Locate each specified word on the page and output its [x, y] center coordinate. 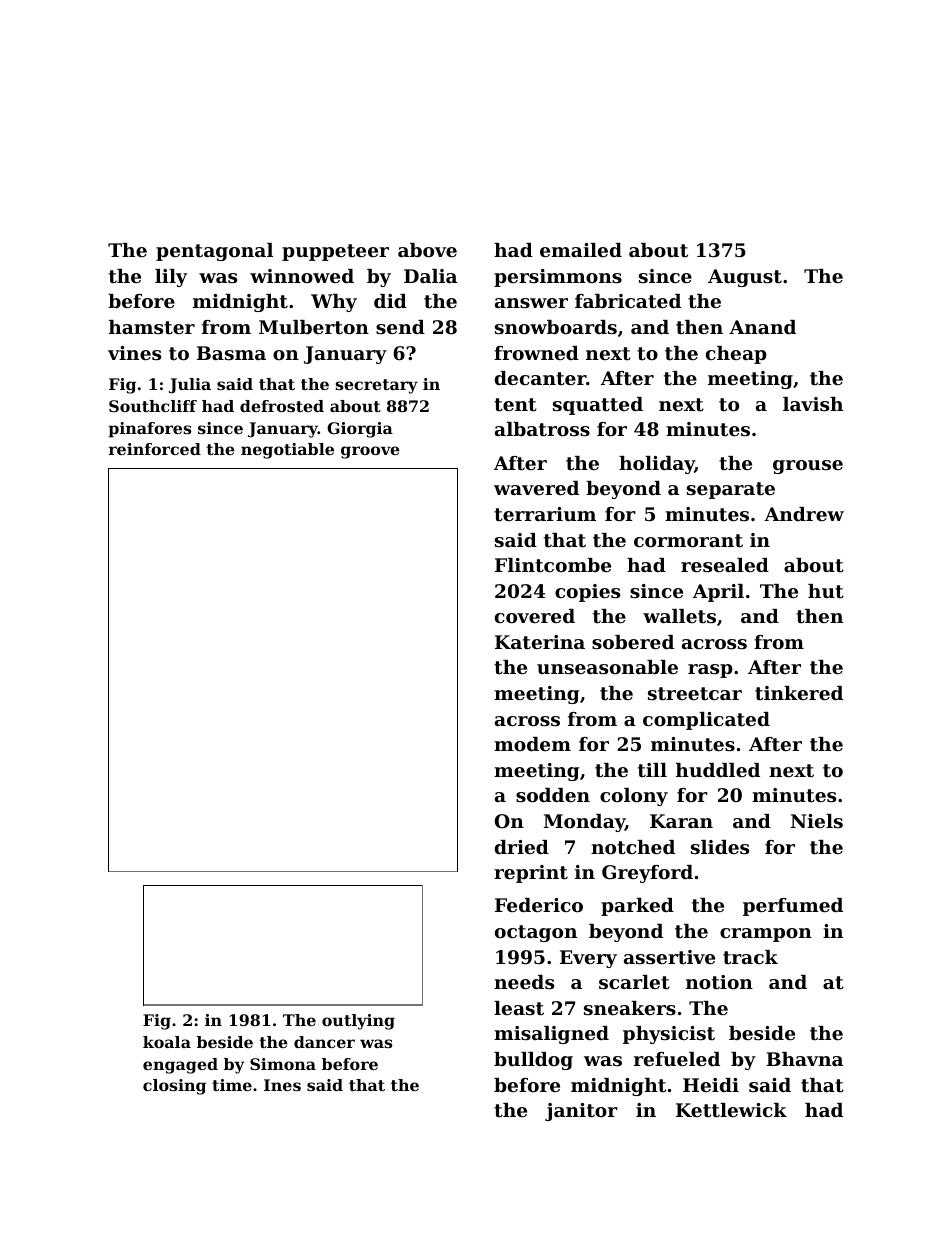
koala [167, 1042]
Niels [817, 821]
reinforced [155, 449]
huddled [718, 770]
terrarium [545, 514]
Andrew [804, 514]
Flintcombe [553, 565]
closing [174, 1087]
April [718, 593]
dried [522, 847]
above [427, 250]
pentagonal [214, 252]
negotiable [287, 451]
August [745, 278]
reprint [531, 874]
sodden [553, 795]
